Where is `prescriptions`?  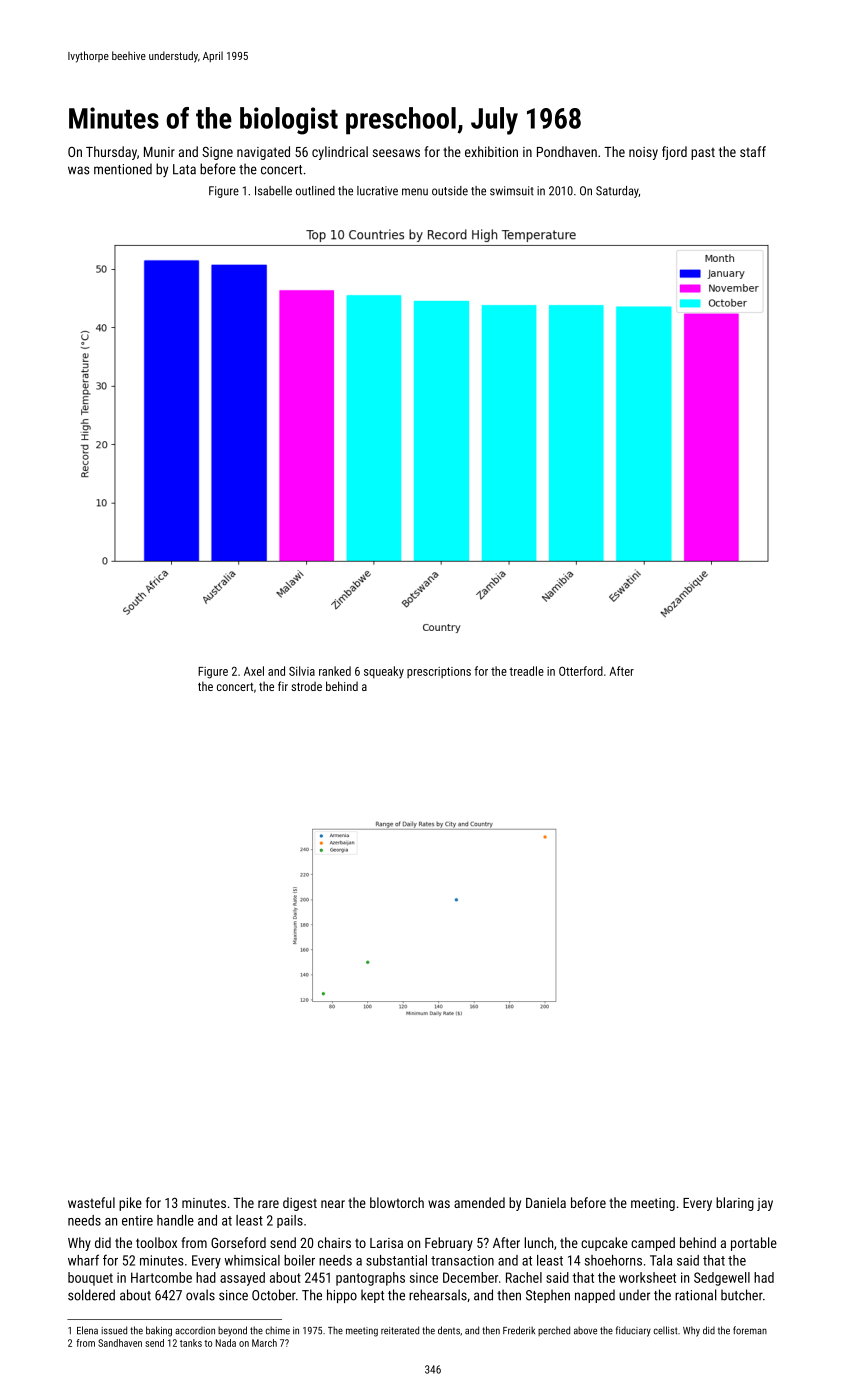
prescriptions is located at coordinates (439, 672).
